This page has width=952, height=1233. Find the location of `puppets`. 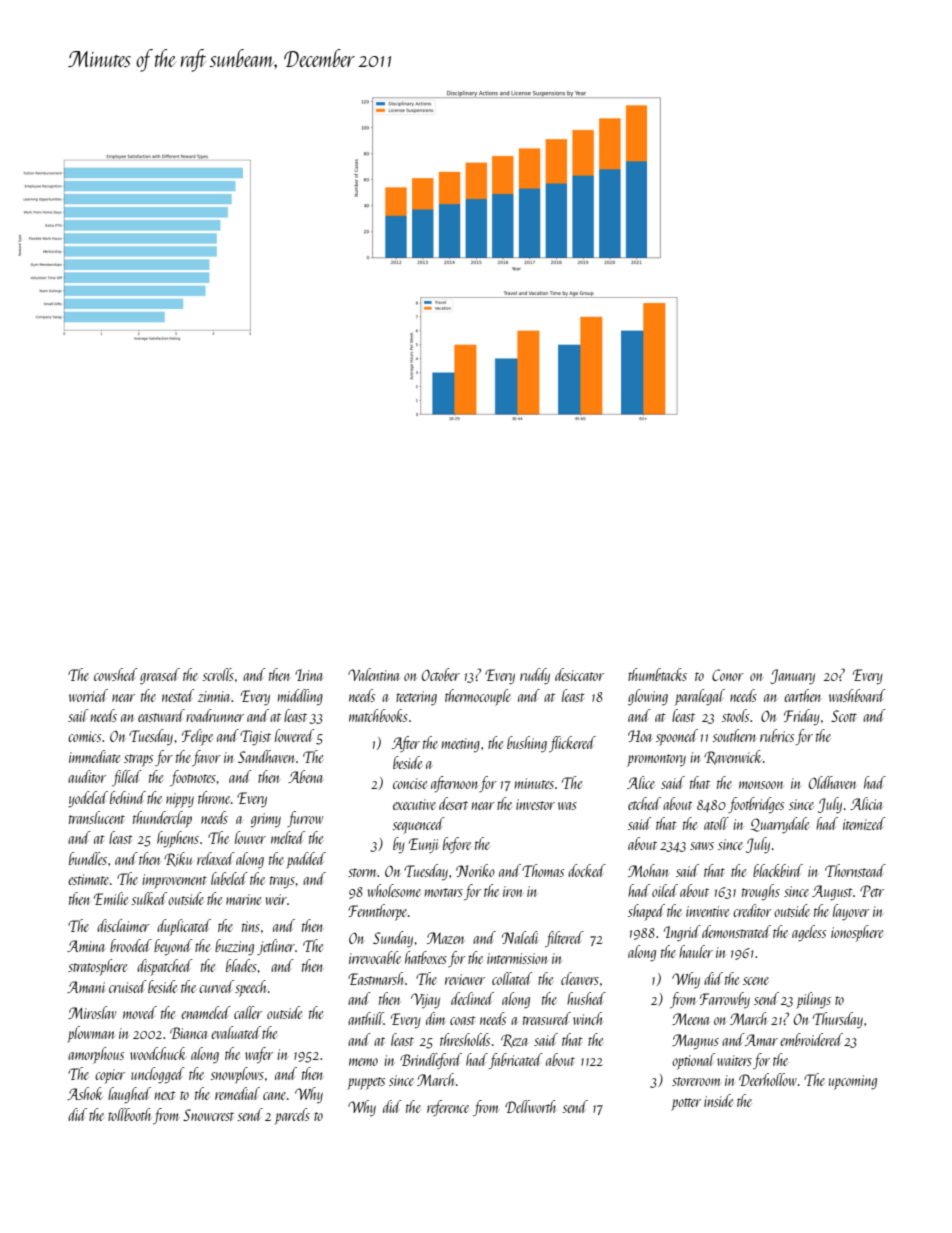

puppets is located at coordinates (366, 1083).
